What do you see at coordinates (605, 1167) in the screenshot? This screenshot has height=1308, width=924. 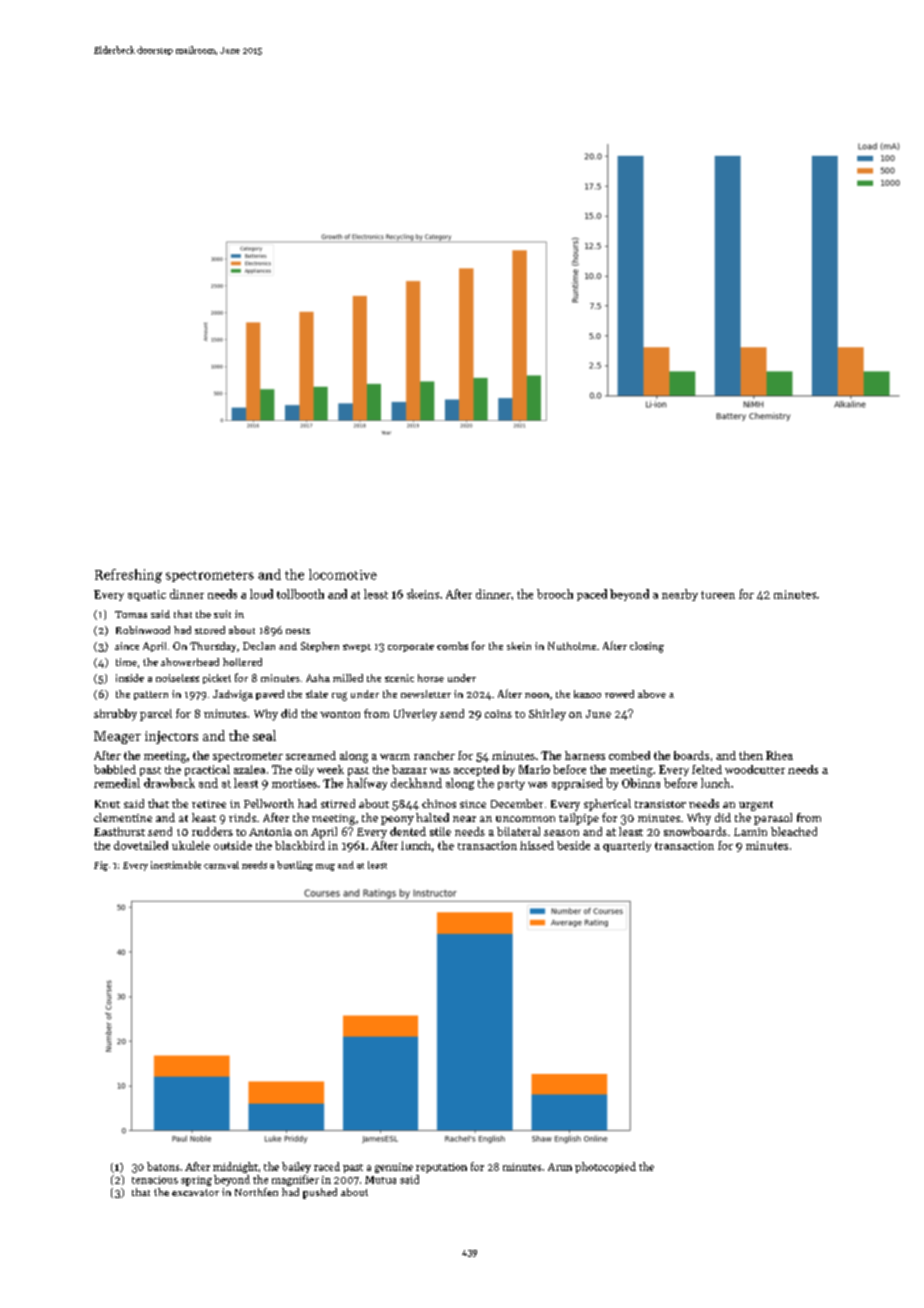 I see `photocopied` at bounding box center [605, 1167].
